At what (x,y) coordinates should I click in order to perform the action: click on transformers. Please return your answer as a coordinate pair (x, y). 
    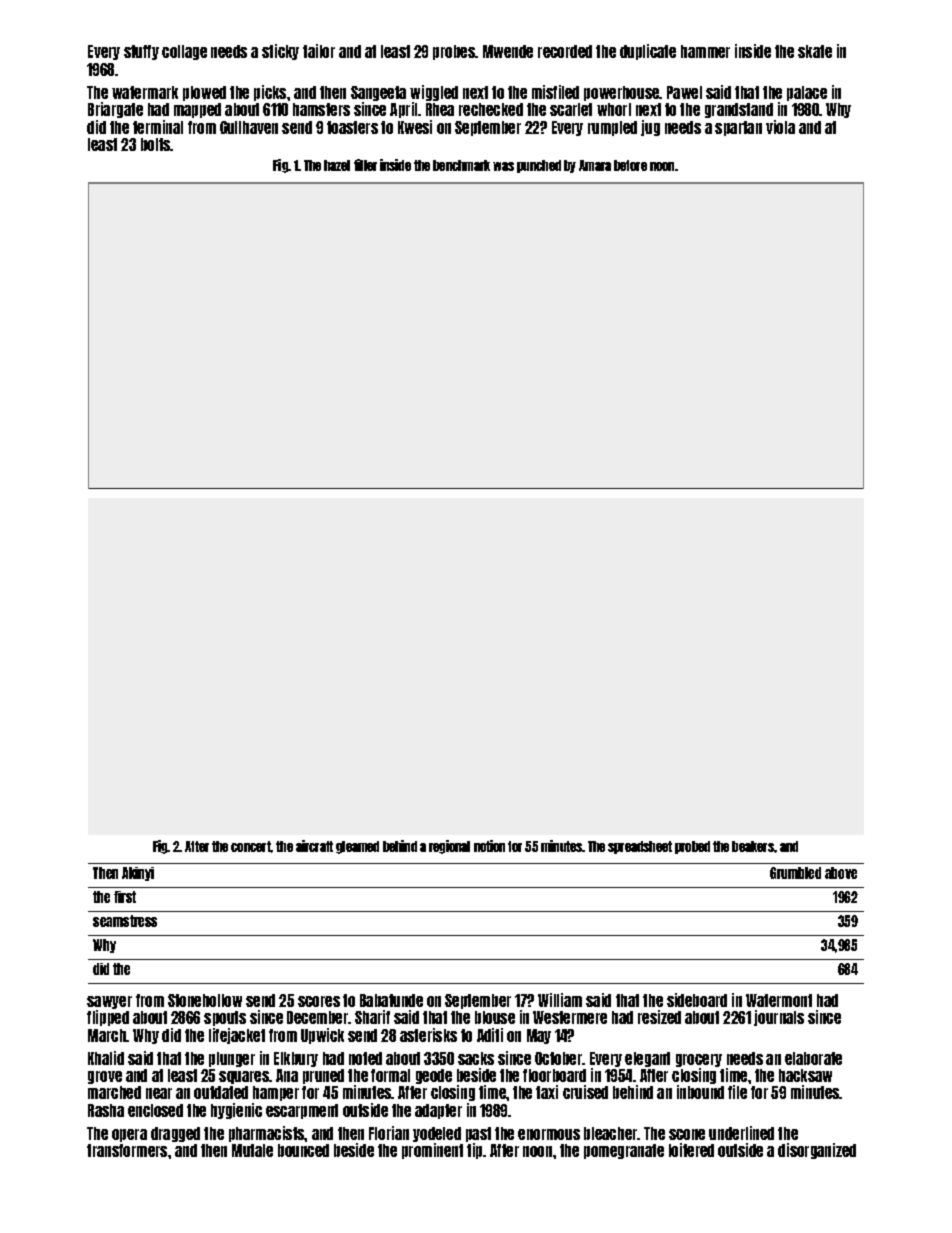
    Looking at the image, I should click on (127, 1150).
